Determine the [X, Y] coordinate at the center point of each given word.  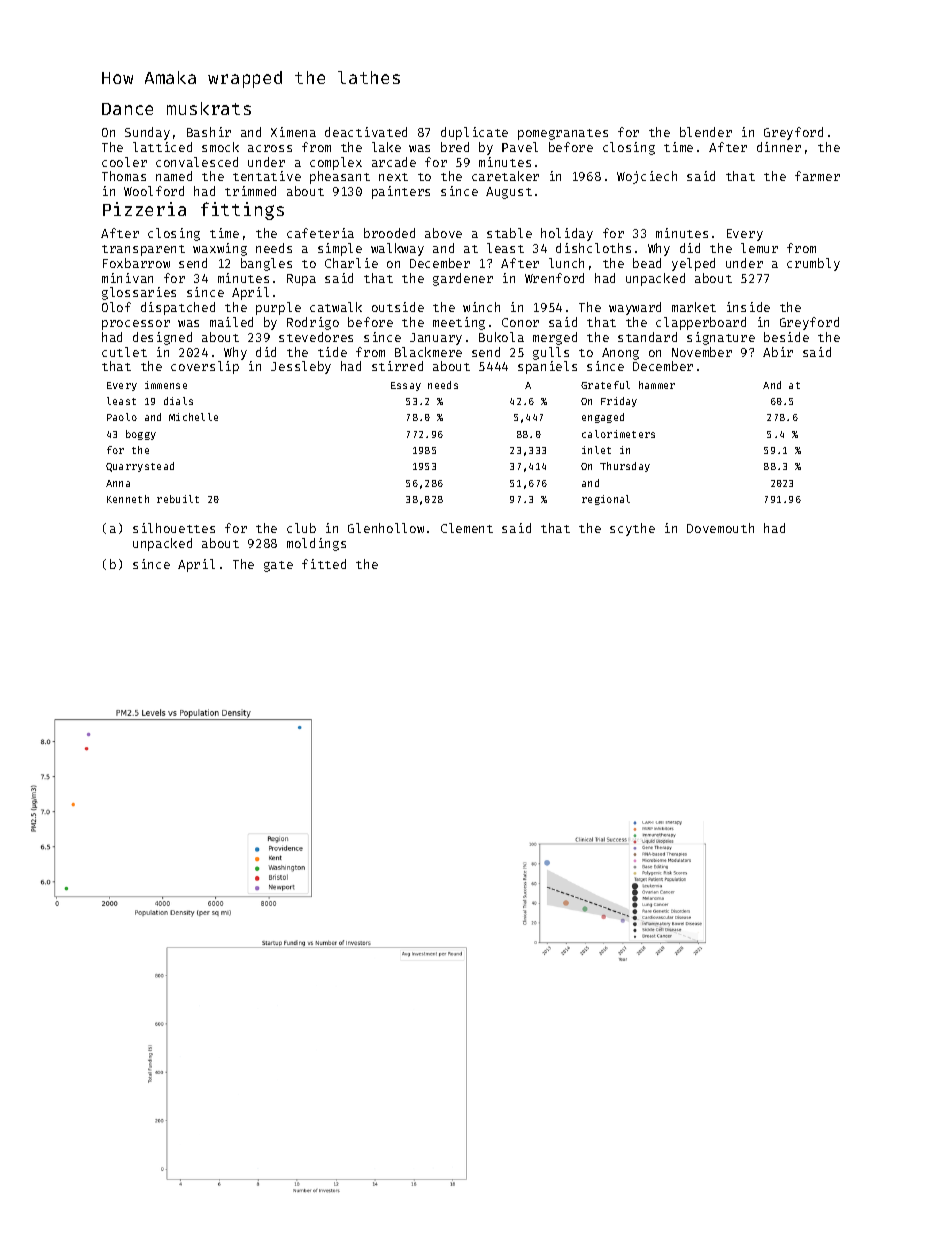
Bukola [501, 337]
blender [706, 132]
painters [401, 192]
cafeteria [320, 233]
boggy [141, 435]
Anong [620, 354]
